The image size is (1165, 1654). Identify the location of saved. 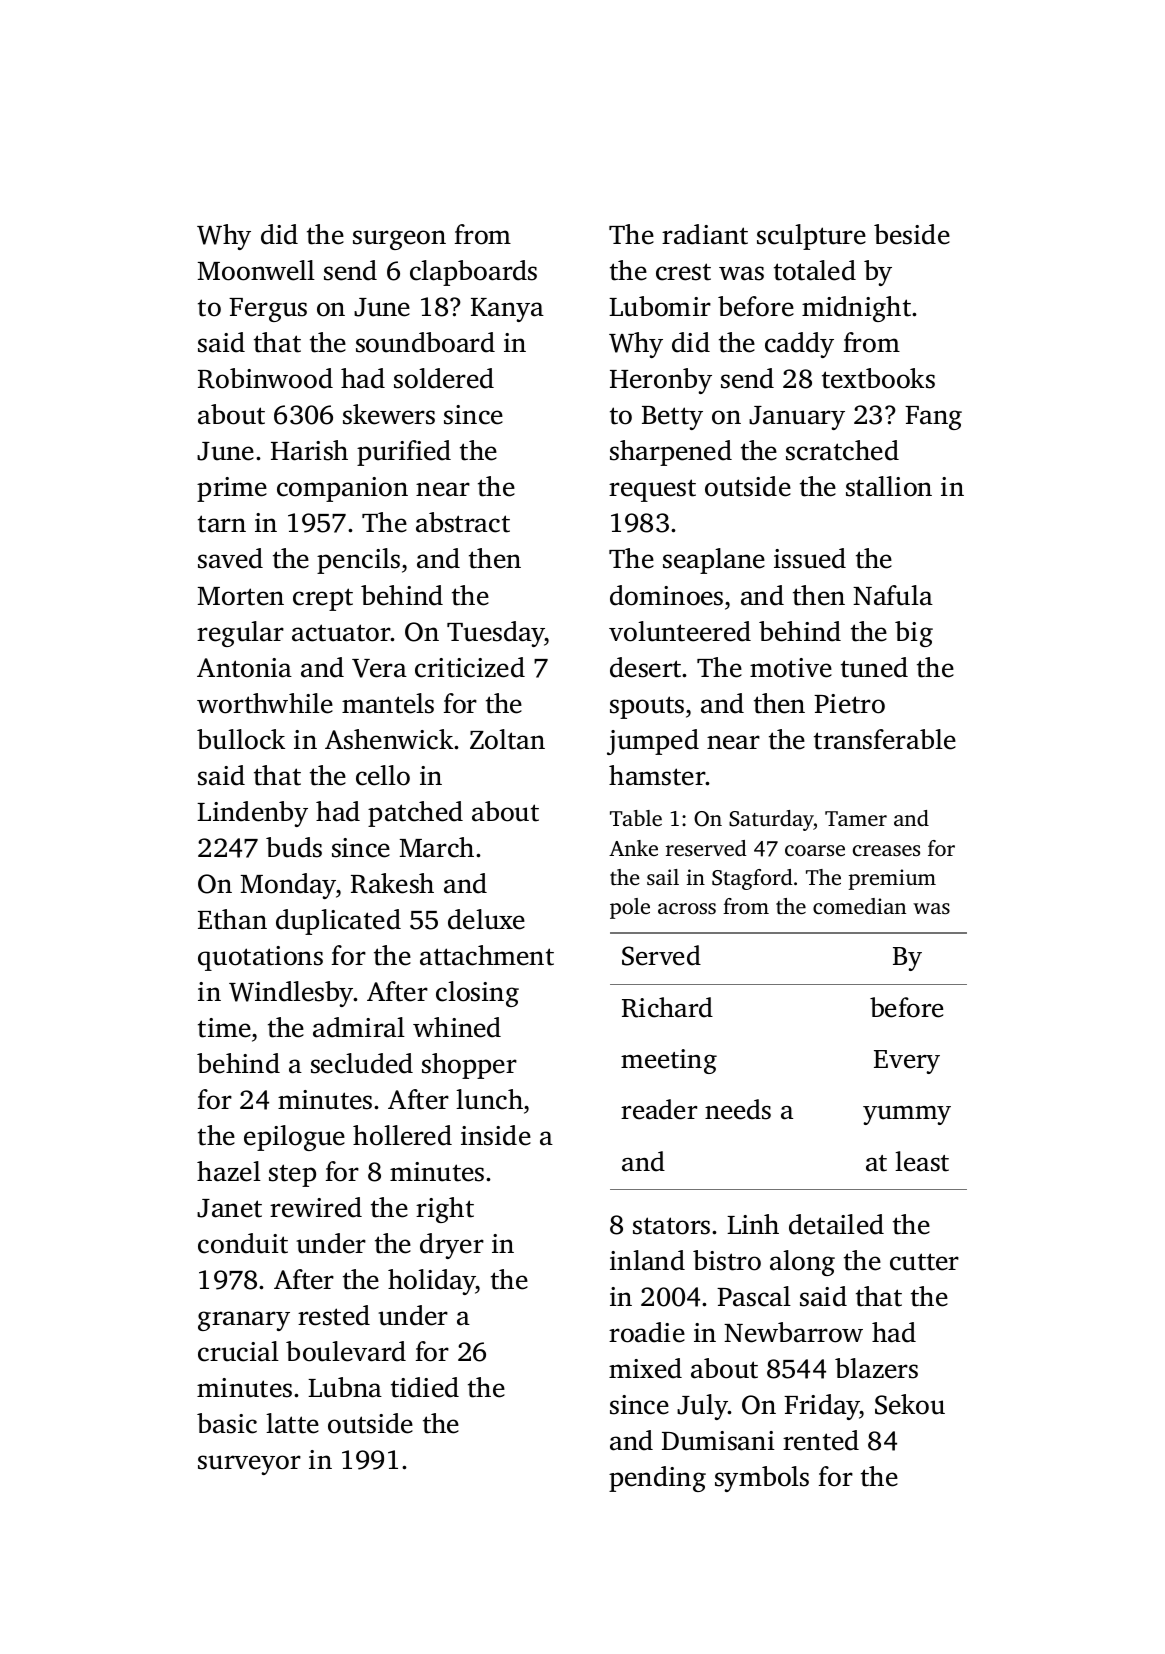
(230, 558).
